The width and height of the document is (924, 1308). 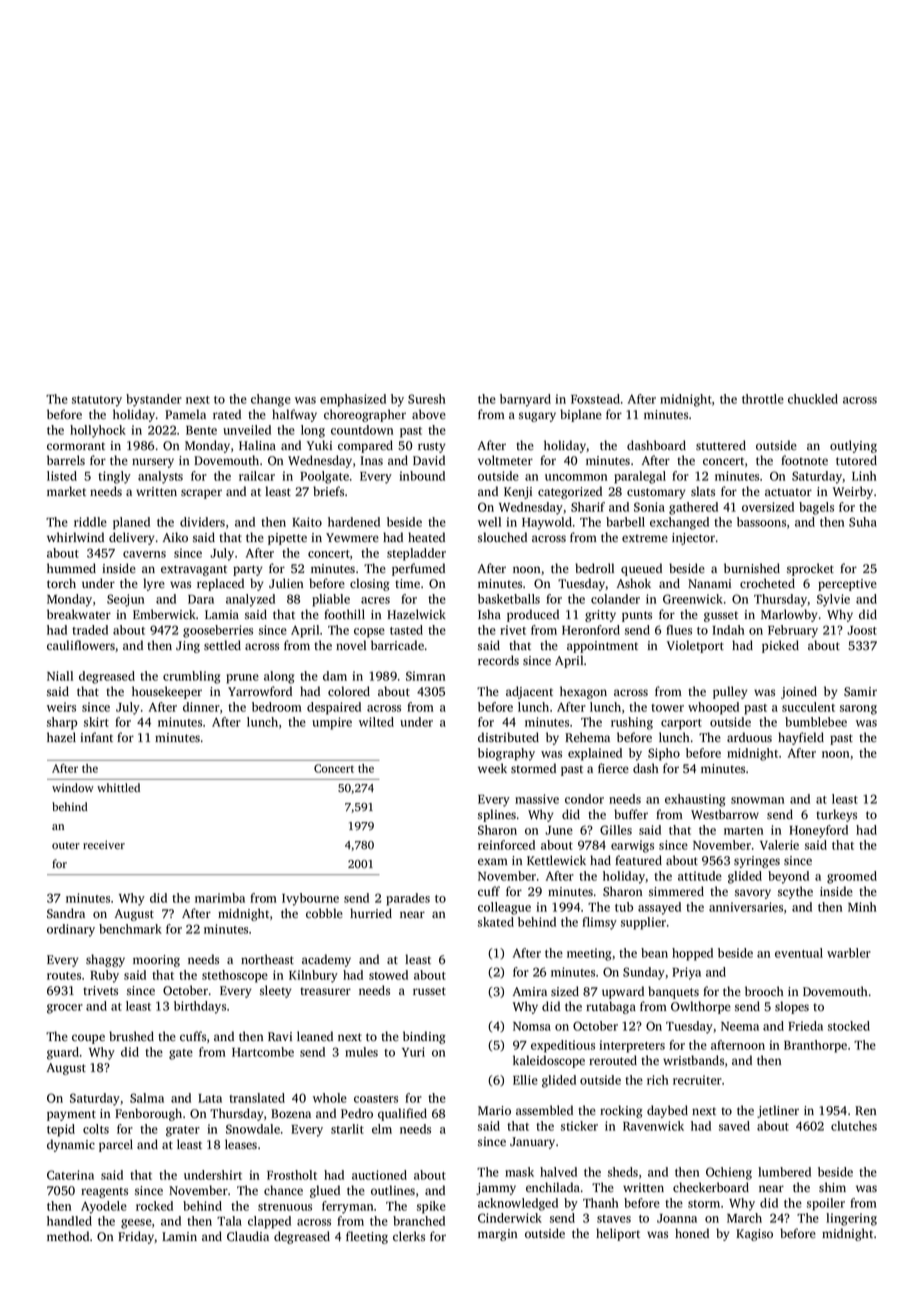 I want to click on sarong, so click(x=858, y=710).
